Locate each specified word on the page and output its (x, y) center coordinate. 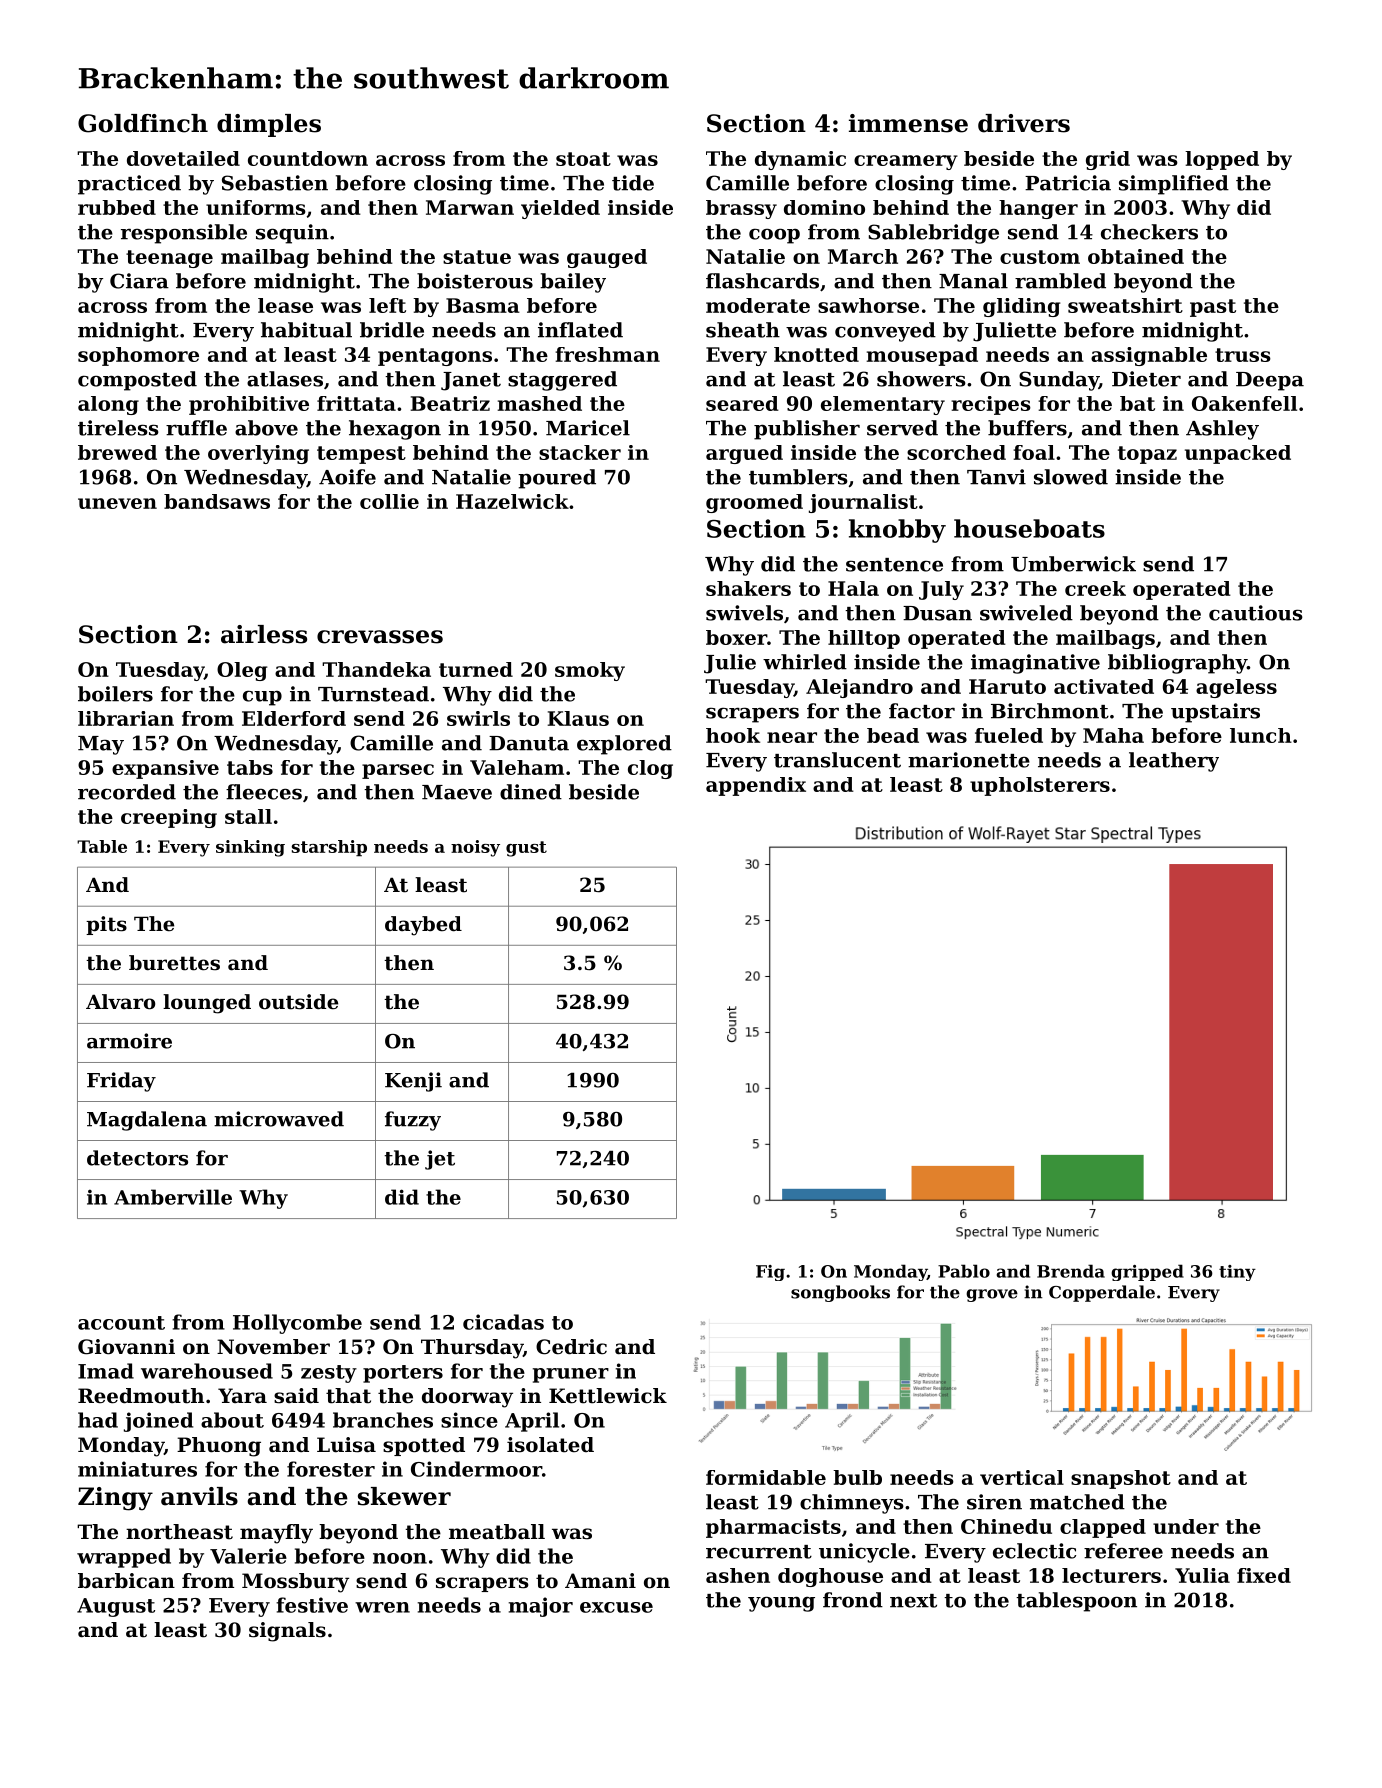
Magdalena (147, 1121)
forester (331, 1469)
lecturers (1111, 1575)
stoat (583, 159)
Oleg (242, 671)
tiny (1237, 1273)
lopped (1222, 160)
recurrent (759, 1552)
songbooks (840, 1293)
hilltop (864, 639)
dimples (269, 125)
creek (1095, 588)
